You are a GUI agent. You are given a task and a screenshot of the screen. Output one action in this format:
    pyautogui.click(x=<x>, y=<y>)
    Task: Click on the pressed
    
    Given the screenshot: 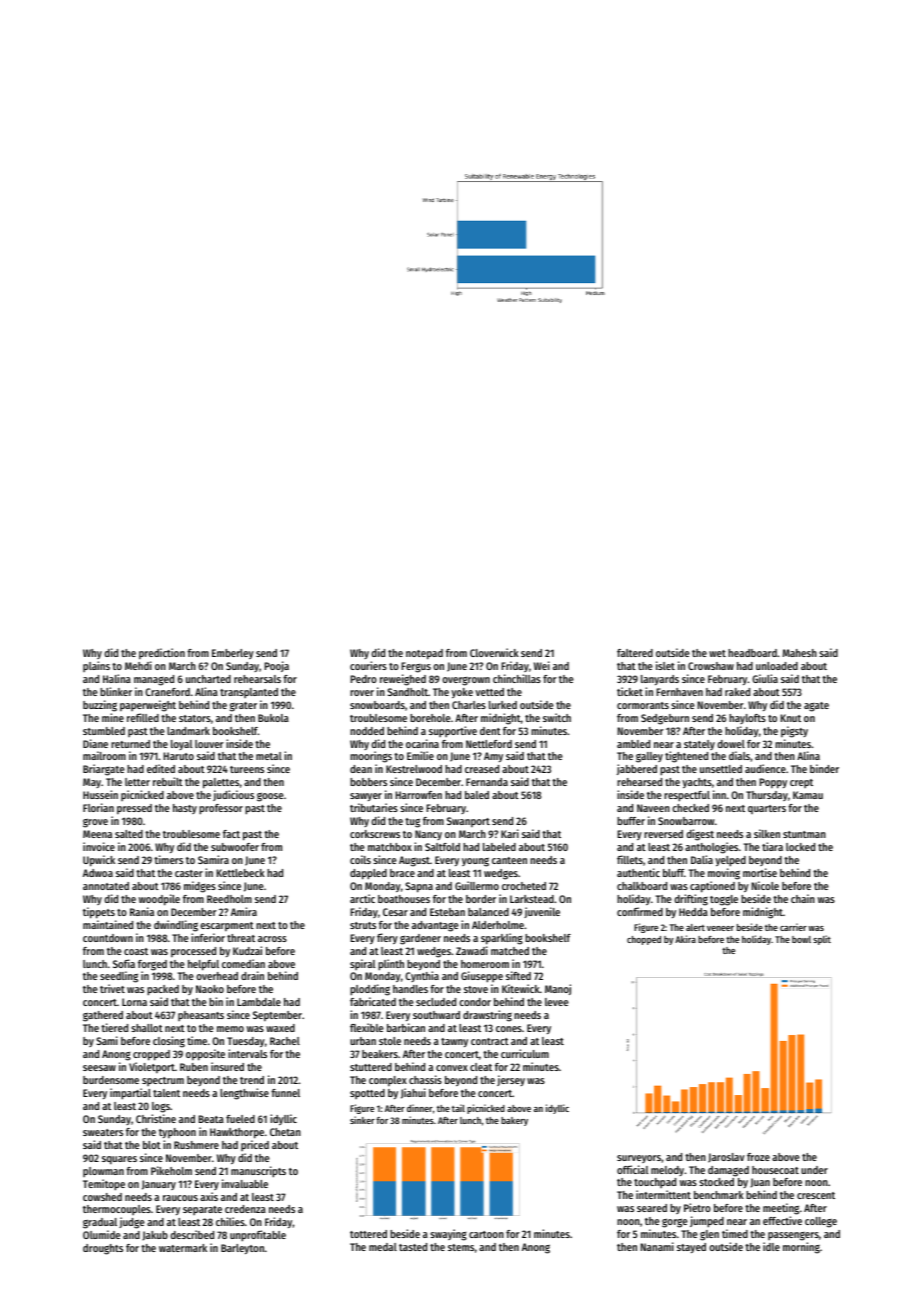 What is the action you would take?
    pyautogui.click(x=134, y=809)
